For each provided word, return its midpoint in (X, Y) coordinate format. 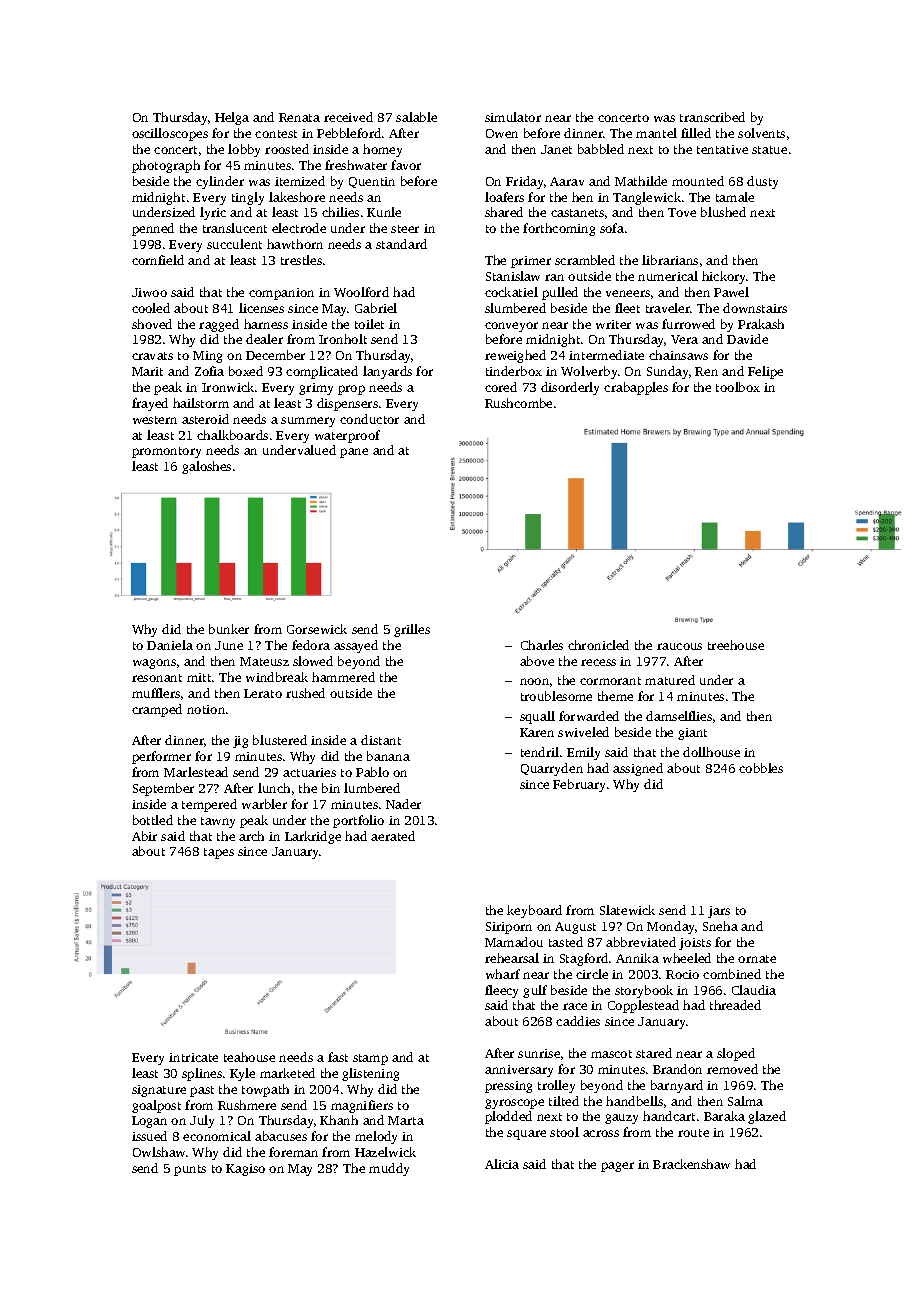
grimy (316, 389)
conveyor (511, 327)
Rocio (682, 974)
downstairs (755, 308)
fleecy (501, 991)
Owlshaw (159, 1152)
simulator (513, 117)
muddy (389, 1169)
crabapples (636, 388)
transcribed (712, 117)
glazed (767, 1117)
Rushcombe (518, 403)
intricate (193, 1057)
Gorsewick (317, 629)
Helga (232, 118)
